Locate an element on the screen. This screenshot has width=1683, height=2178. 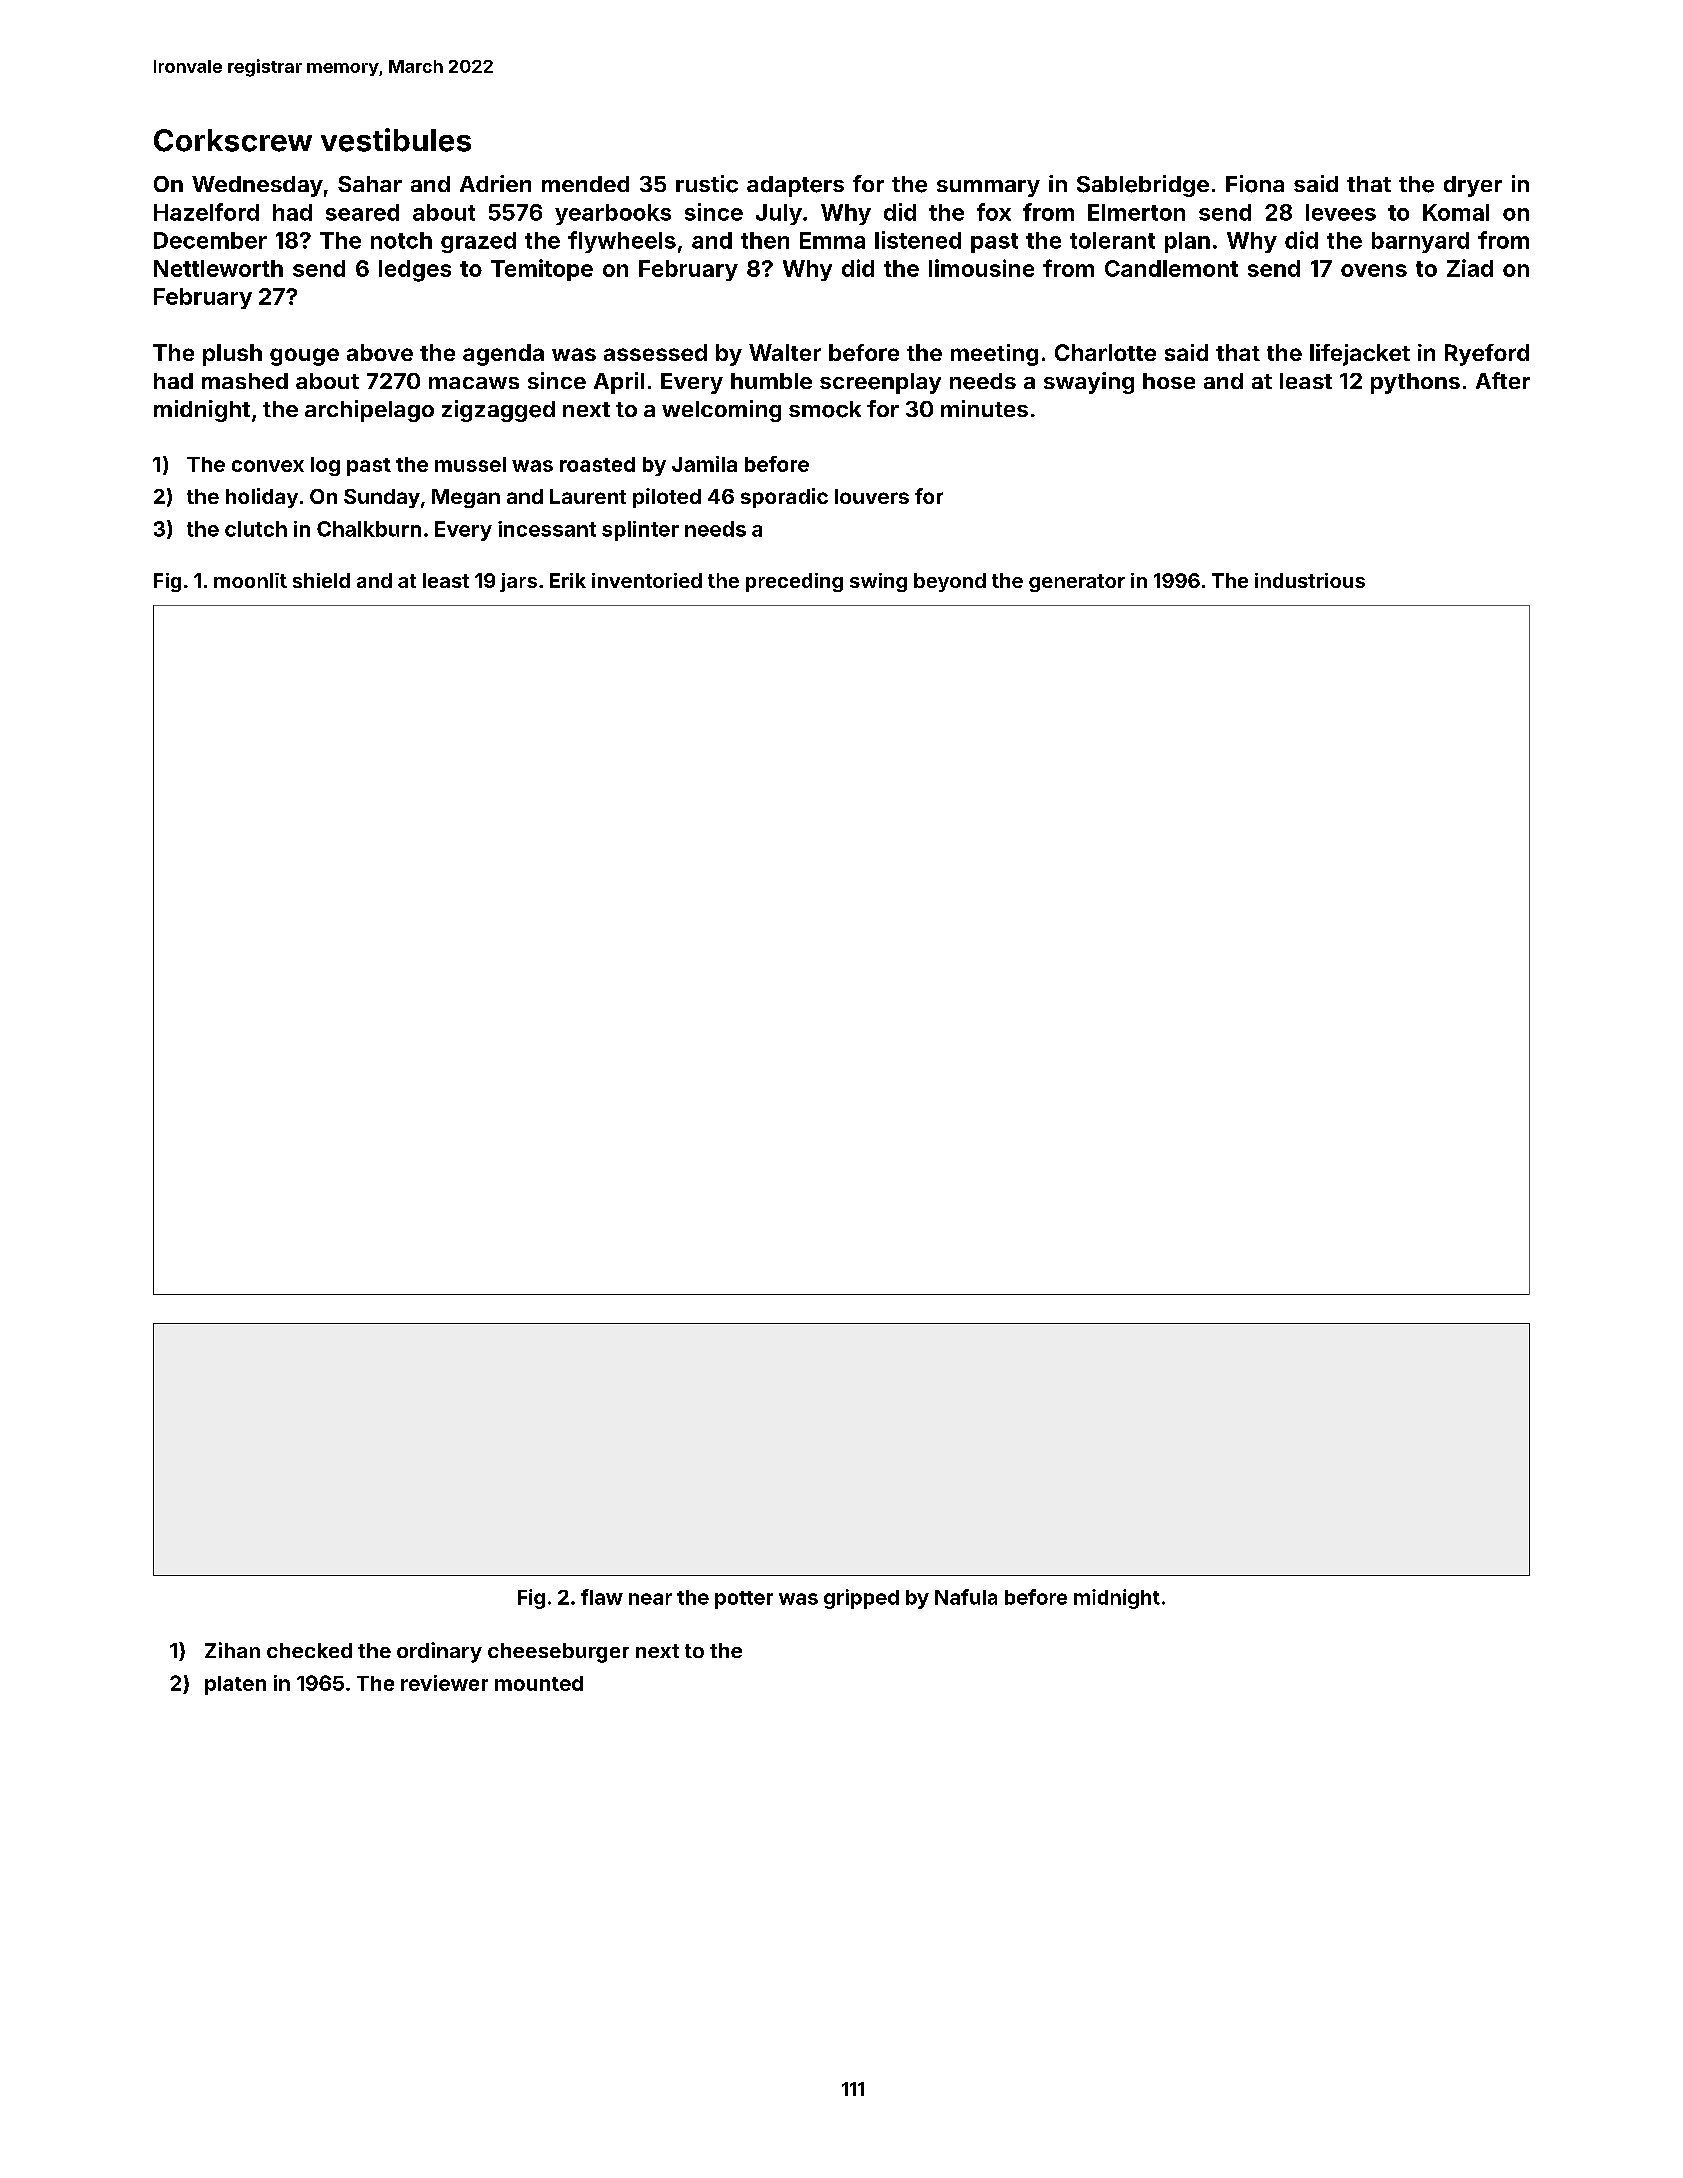
swing is located at coordinates (878, 582).
